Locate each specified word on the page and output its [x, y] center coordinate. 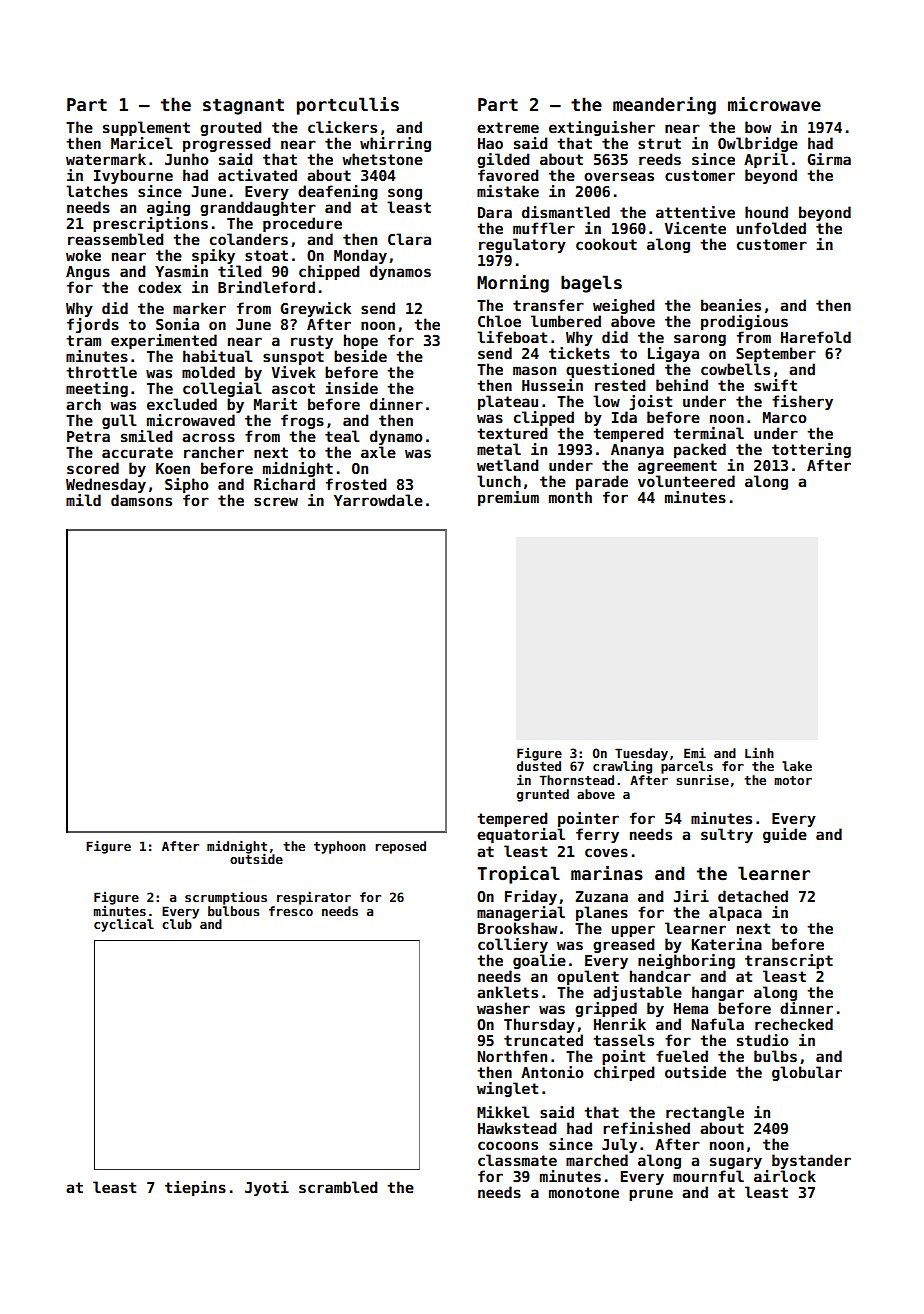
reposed [400, 847]
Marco [785, 417]
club [177, 924]
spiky [213, 256]
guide [785, 835]
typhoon [340, 847]
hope [361, 341]
